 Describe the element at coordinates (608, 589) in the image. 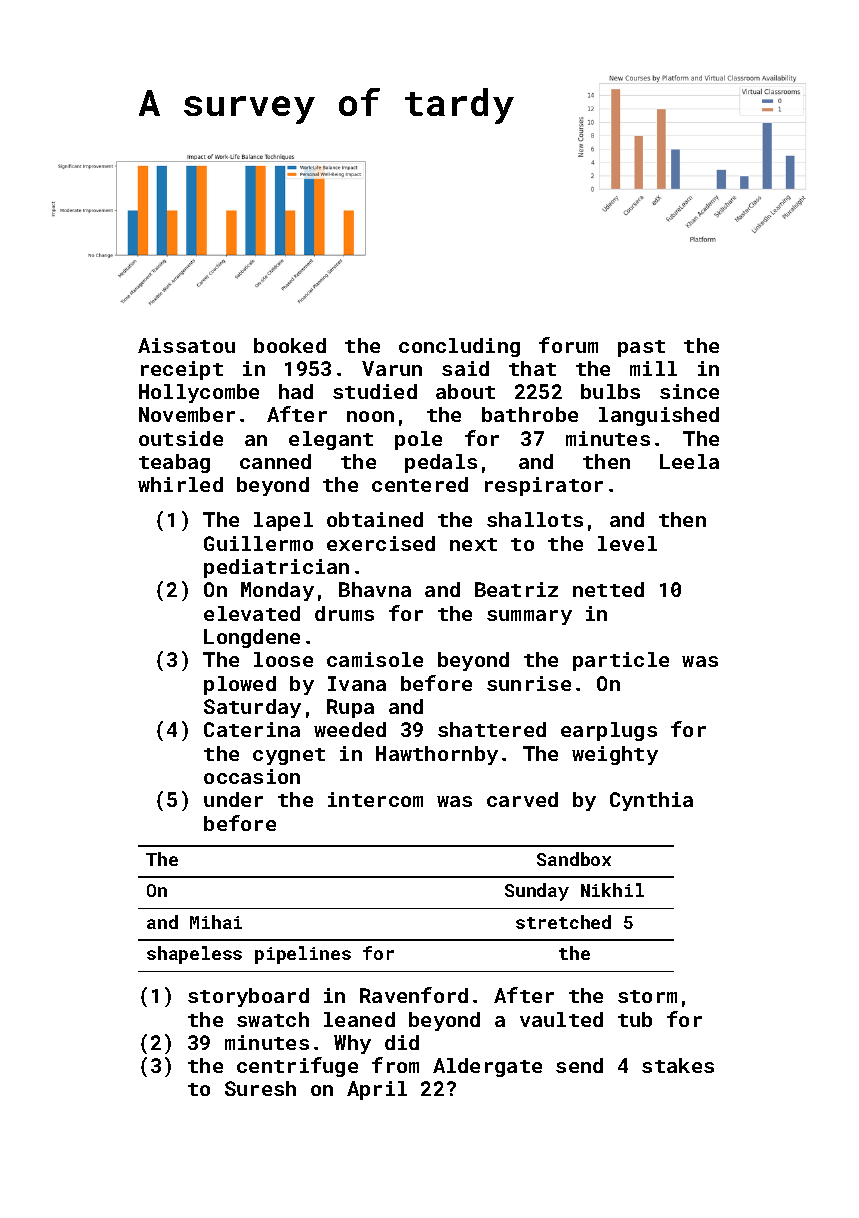

I see `netted` at that location.
